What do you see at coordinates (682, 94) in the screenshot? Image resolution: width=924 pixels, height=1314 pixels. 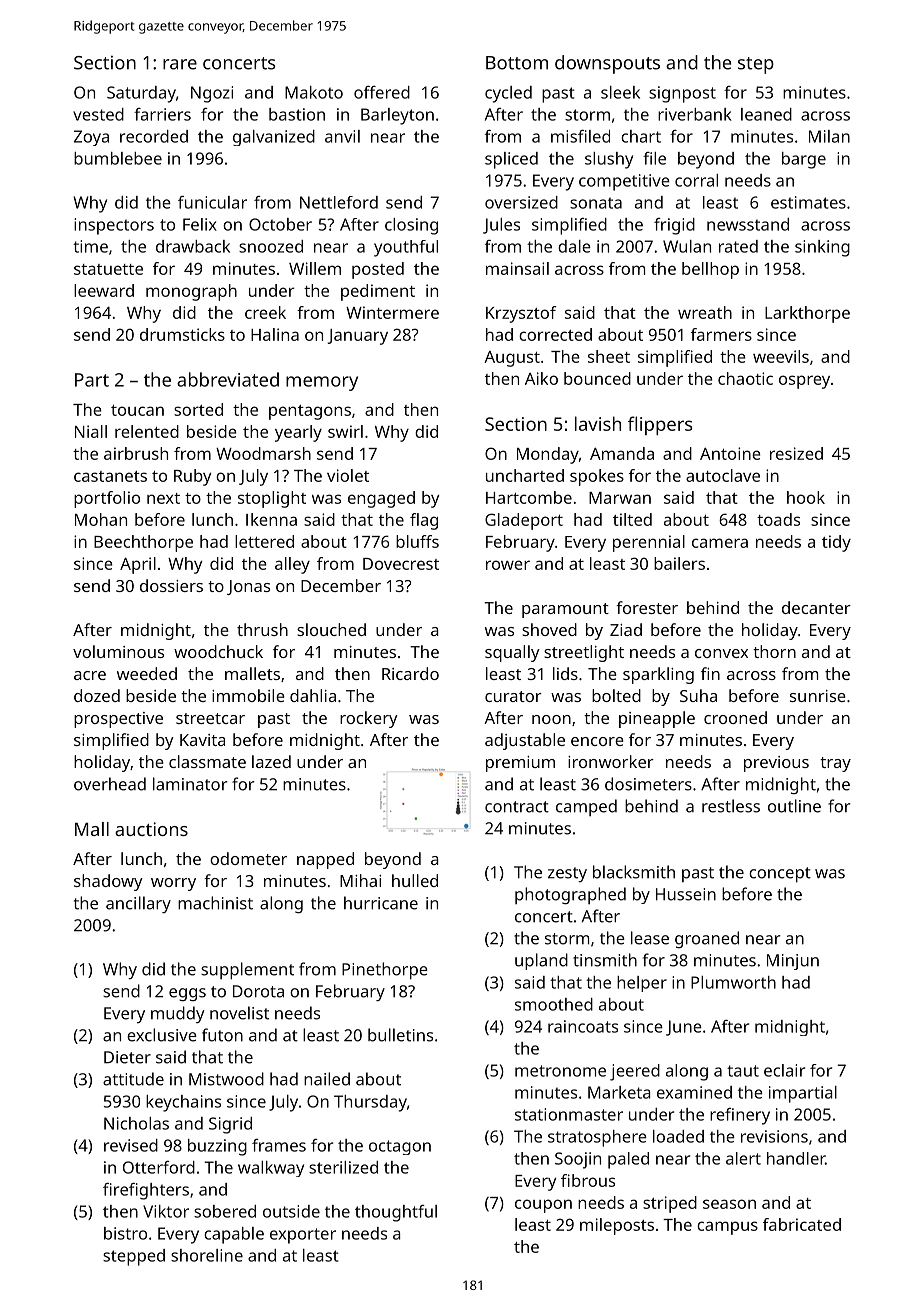 I see `signpost` at bounding box center [682, 94].
